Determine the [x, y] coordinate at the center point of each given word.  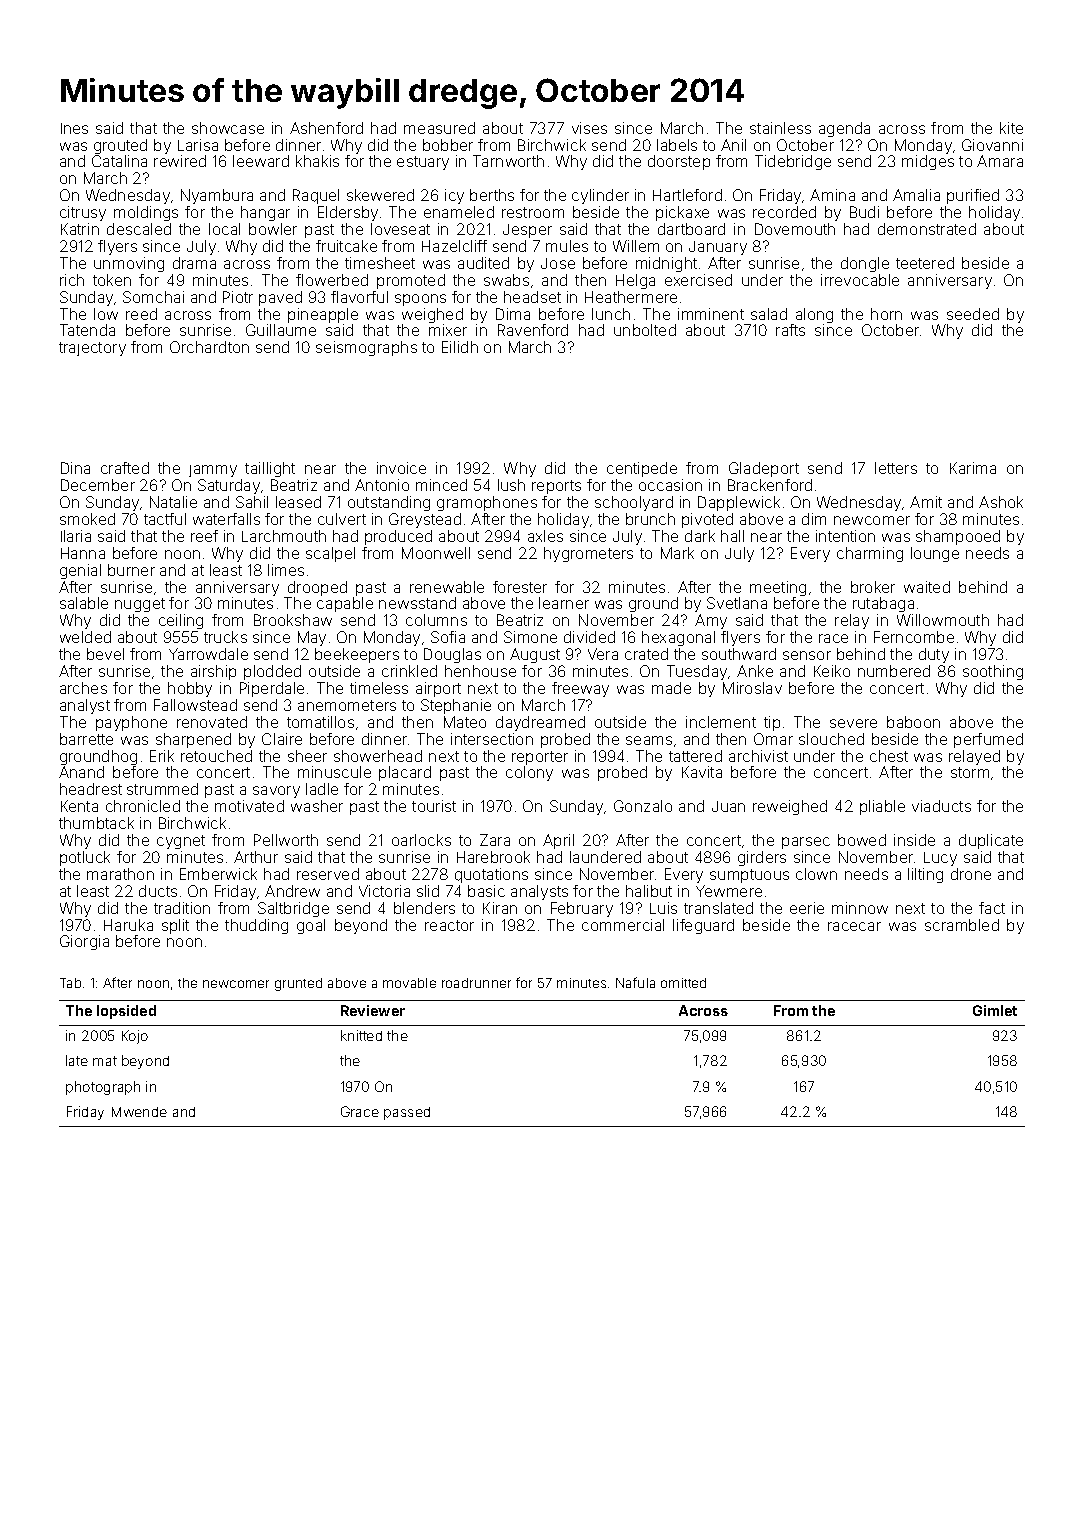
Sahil [252, 502]
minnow [860, 908]
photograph [103, 1088]
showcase [228, 128]
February [582, 909]
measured [439, 128]
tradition [182, 908]
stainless [780, 128]
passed [407, 1113]
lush [511, 485]
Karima [973, 468]
